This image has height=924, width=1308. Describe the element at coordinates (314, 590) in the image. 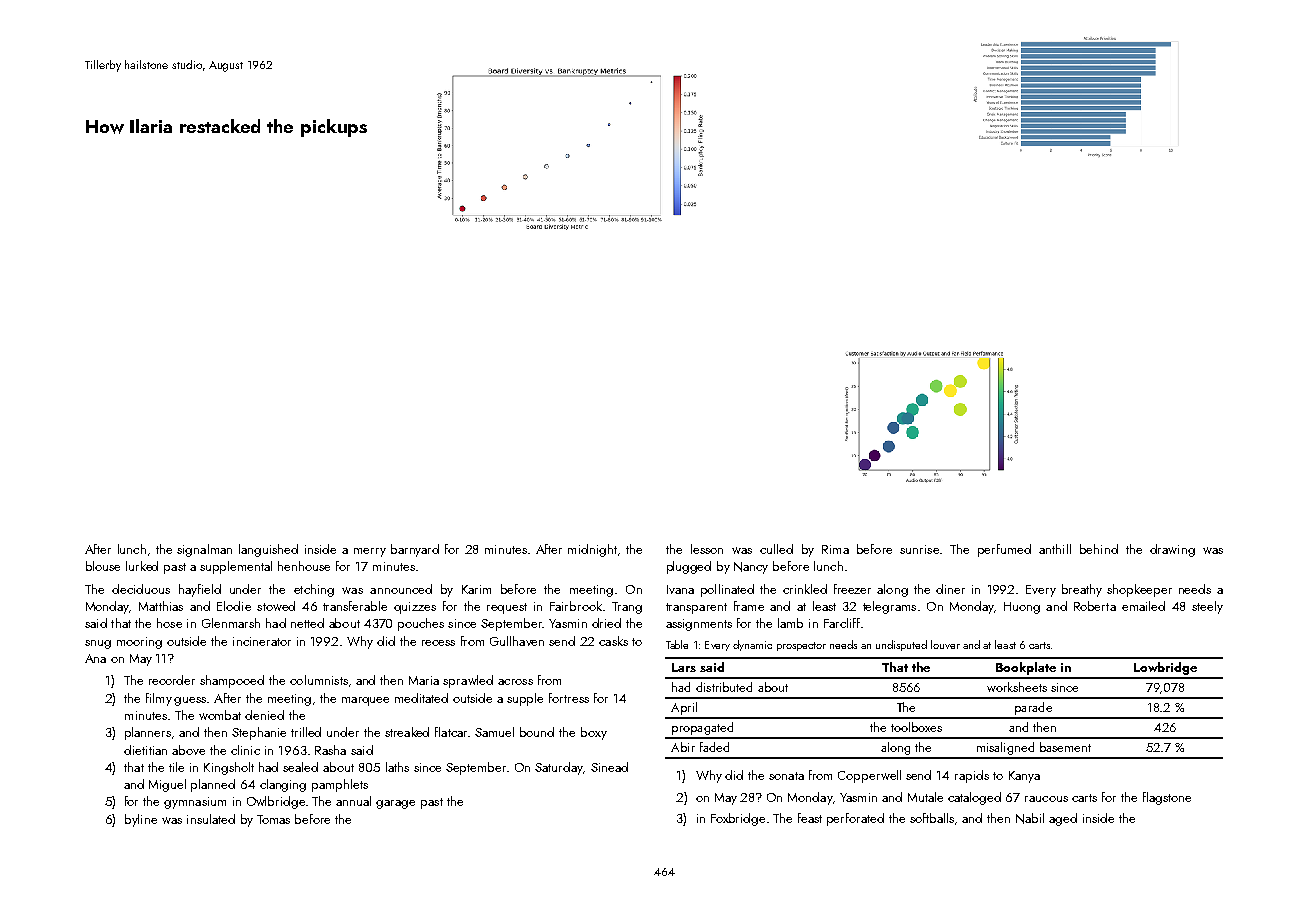

I see `etching` at that location.
